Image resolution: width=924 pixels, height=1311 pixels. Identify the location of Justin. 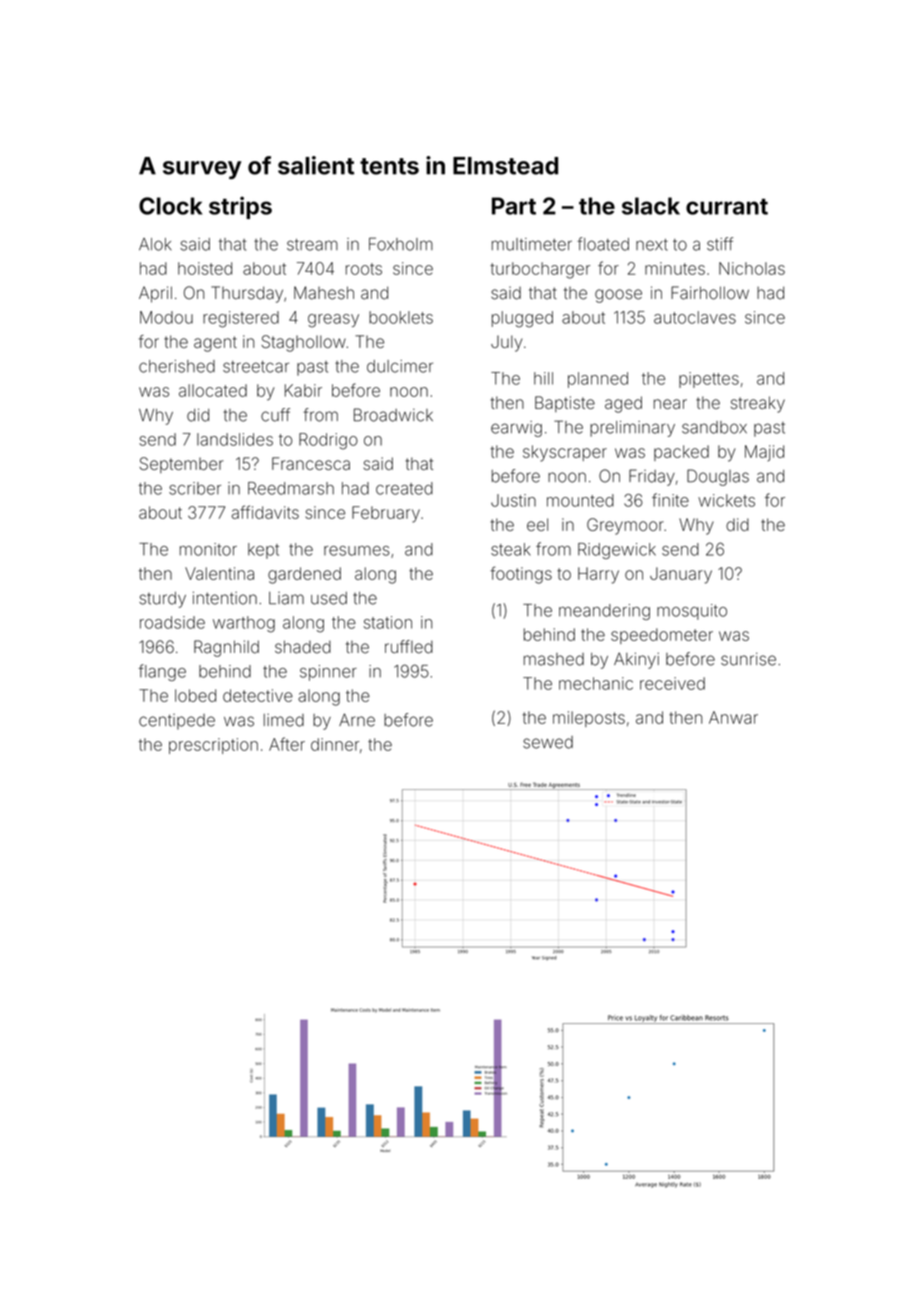
(513, 500).
